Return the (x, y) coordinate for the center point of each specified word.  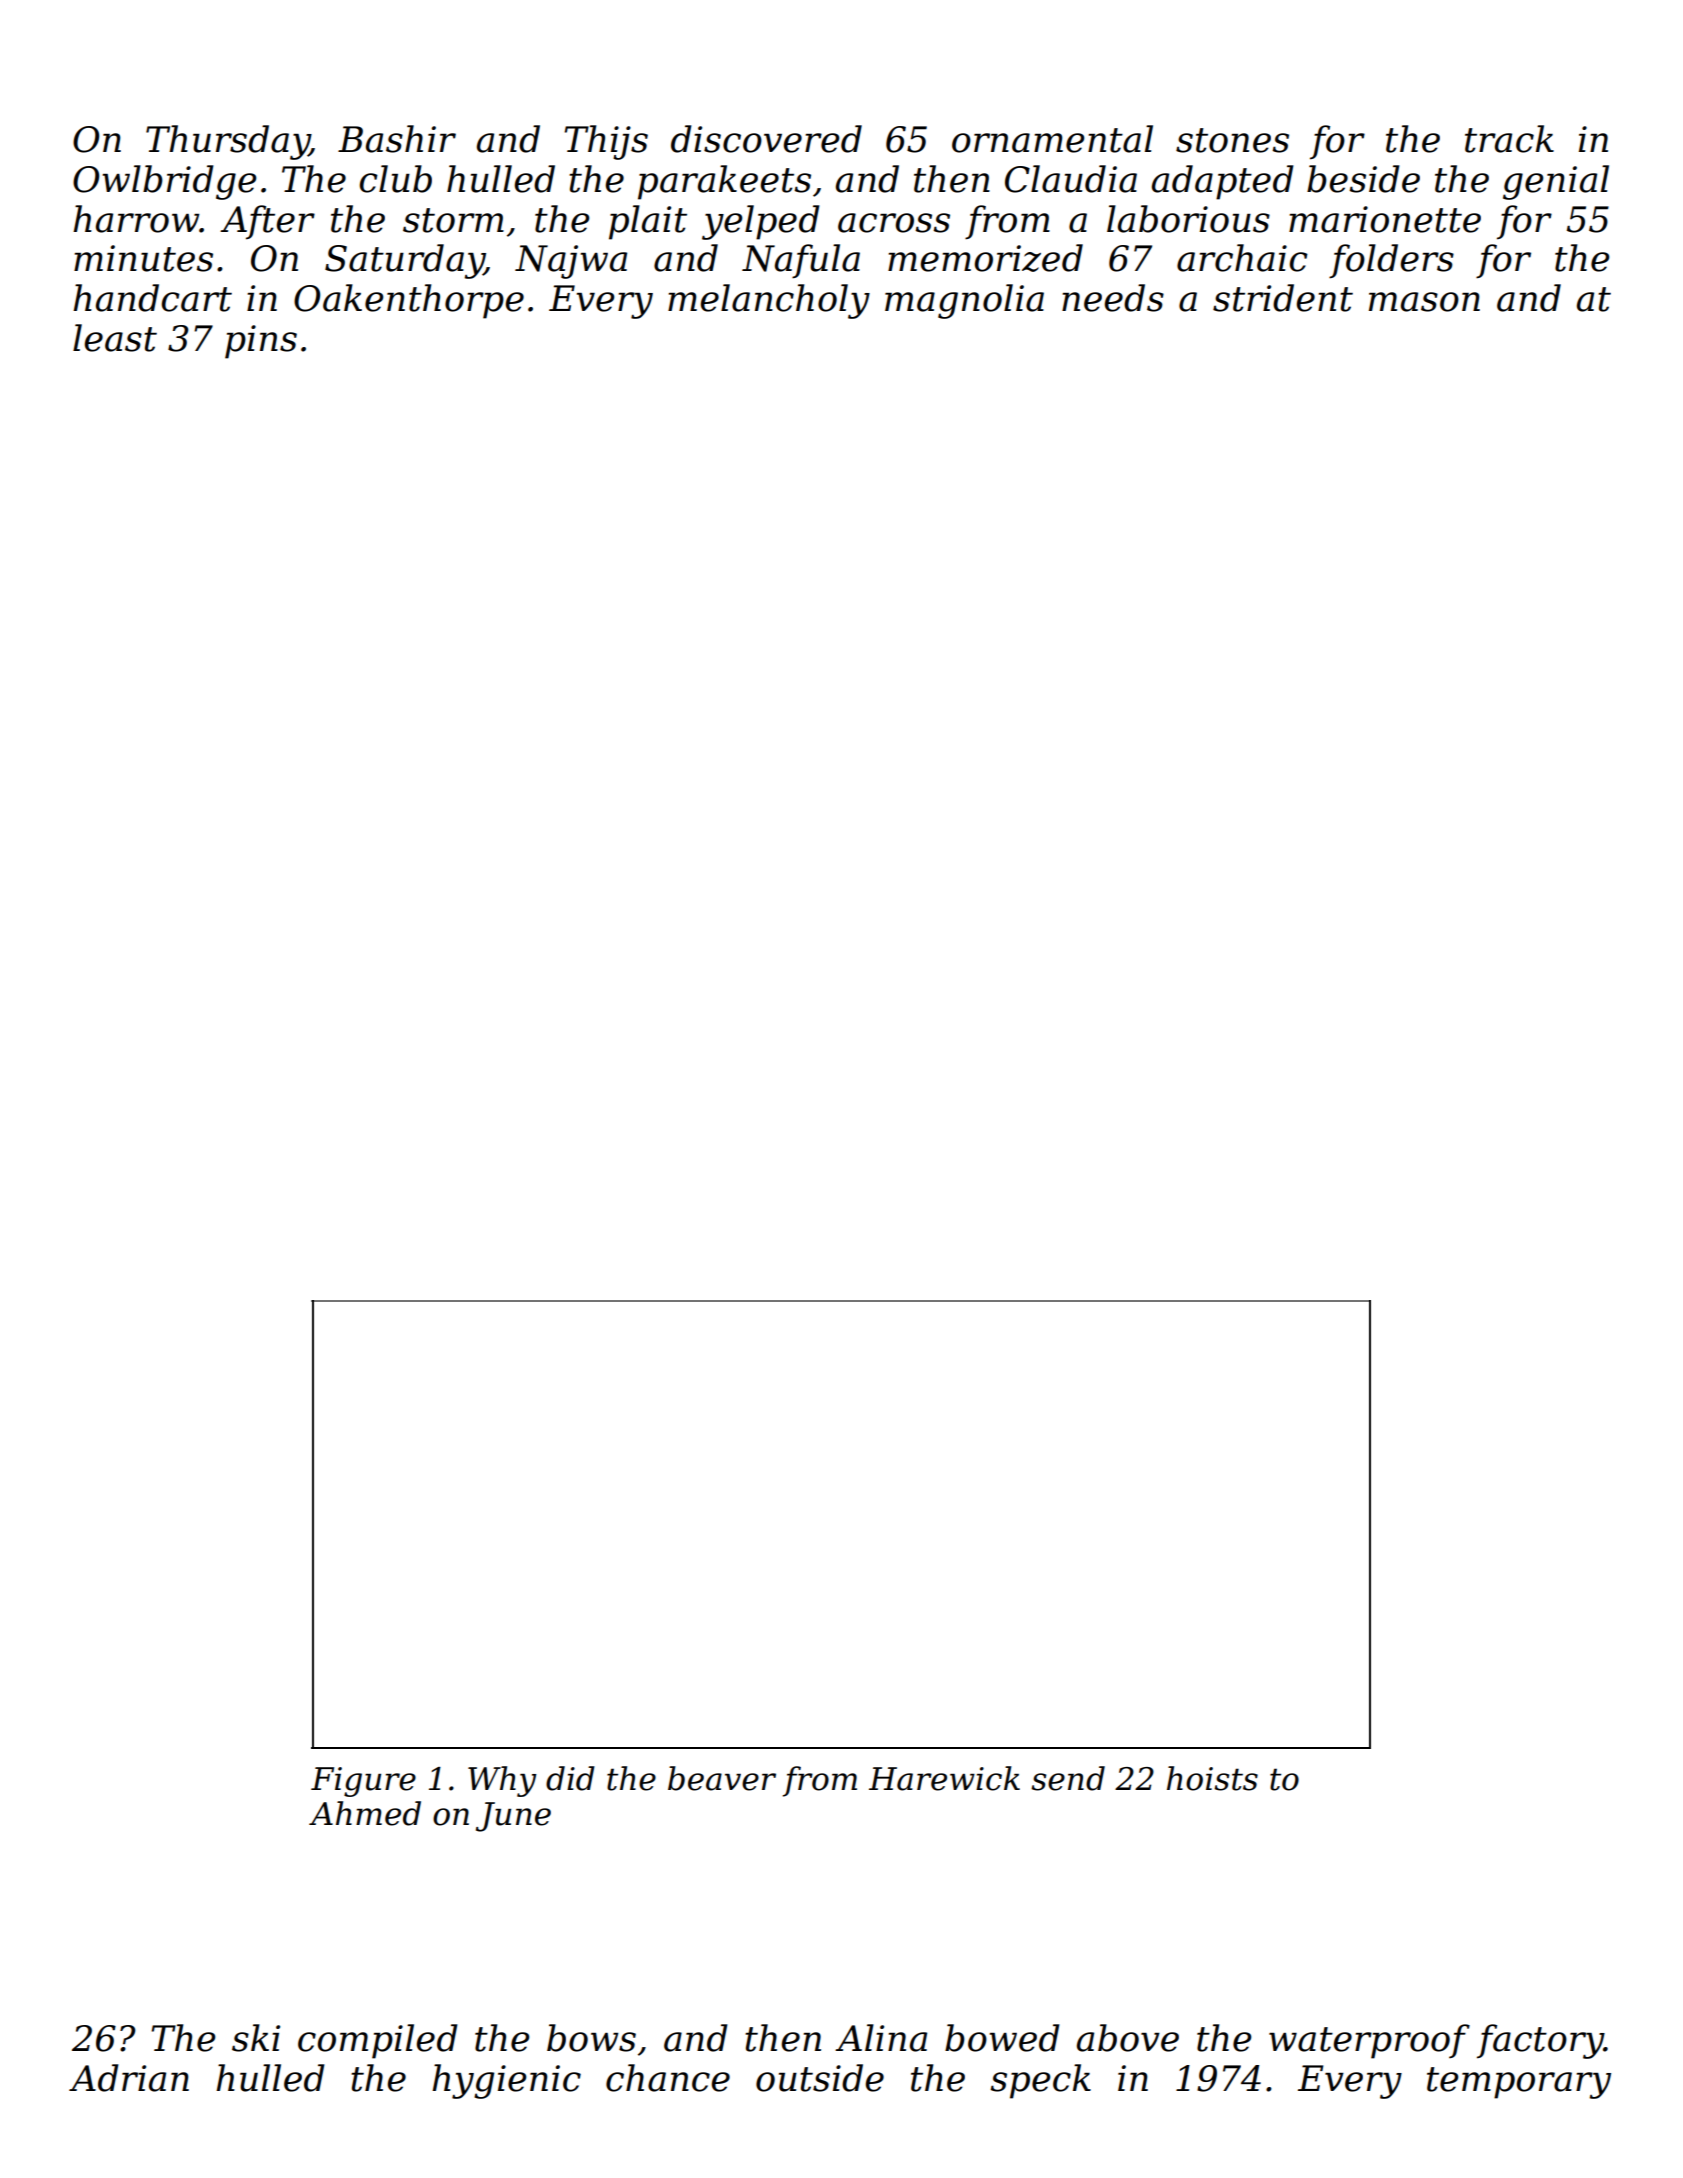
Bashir (397, 139)
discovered (766, 139)
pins (261, 342)
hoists (1212, 1778)
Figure (363, 1782)
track (1509, 139)
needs (1113, 298)
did (570, 1778)
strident (1283, 298)
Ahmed (365, 1813)
